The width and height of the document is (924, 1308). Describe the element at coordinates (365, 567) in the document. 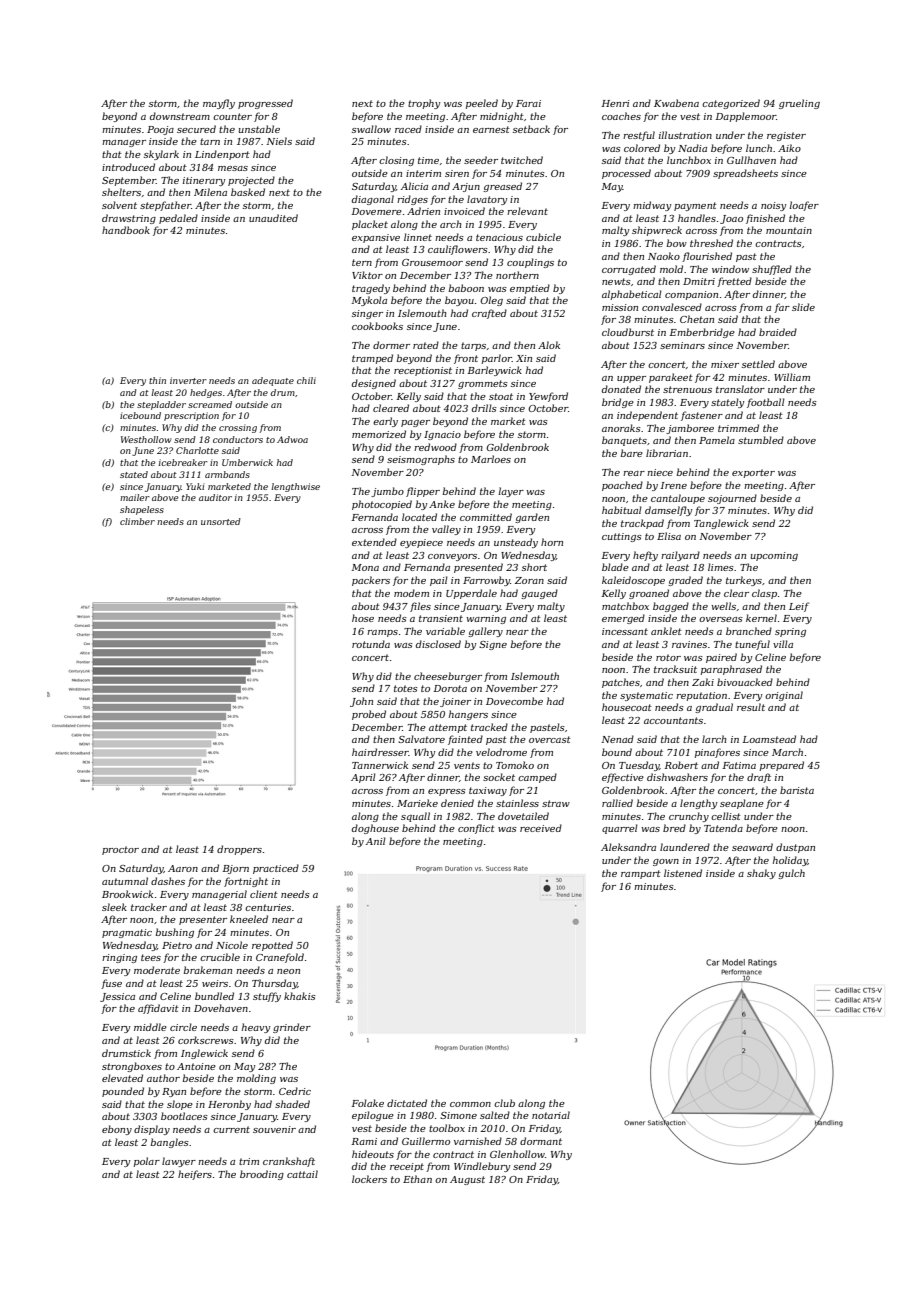

I see `Mona` at that location.
